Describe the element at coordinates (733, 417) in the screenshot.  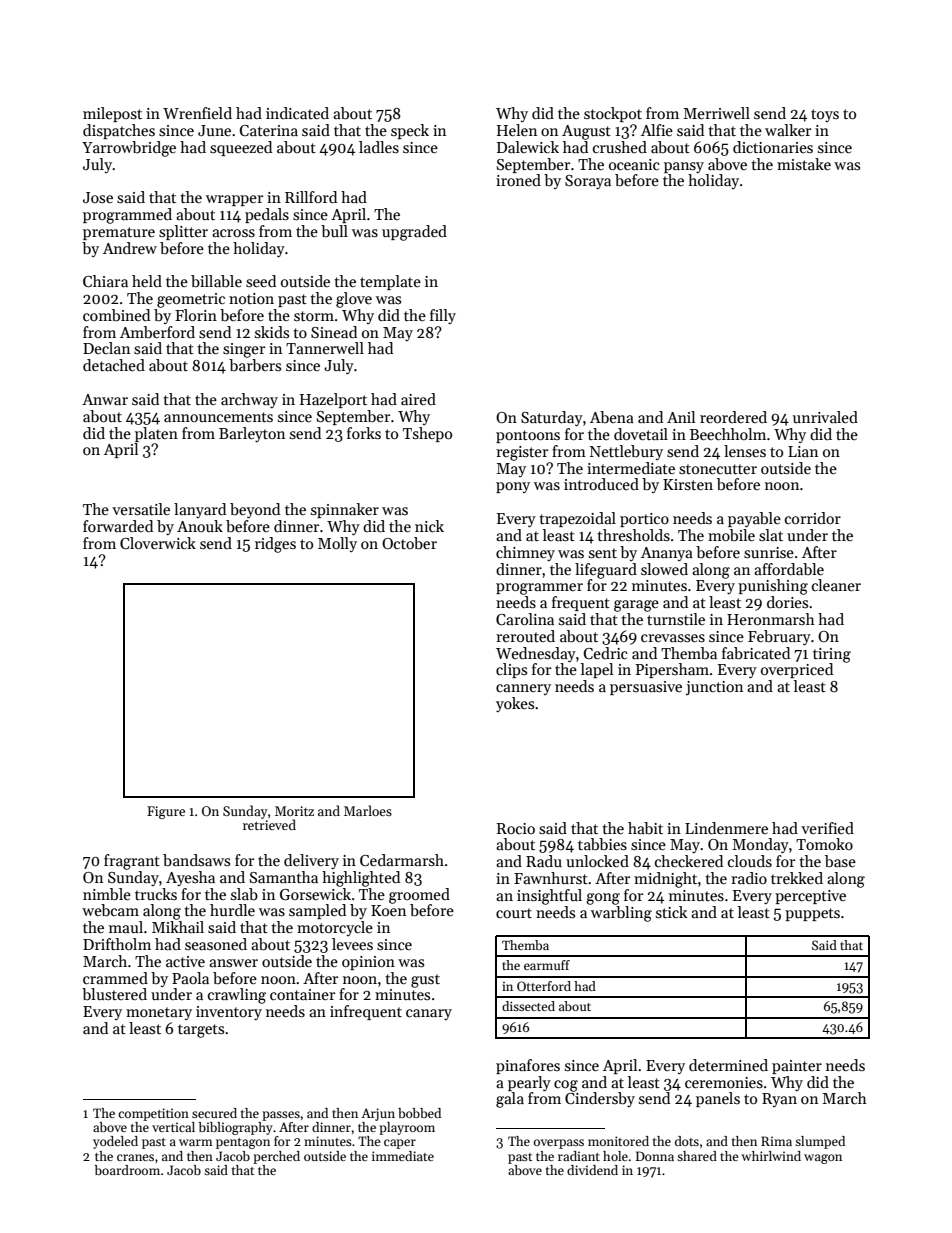
I see `reordered` at that location.
